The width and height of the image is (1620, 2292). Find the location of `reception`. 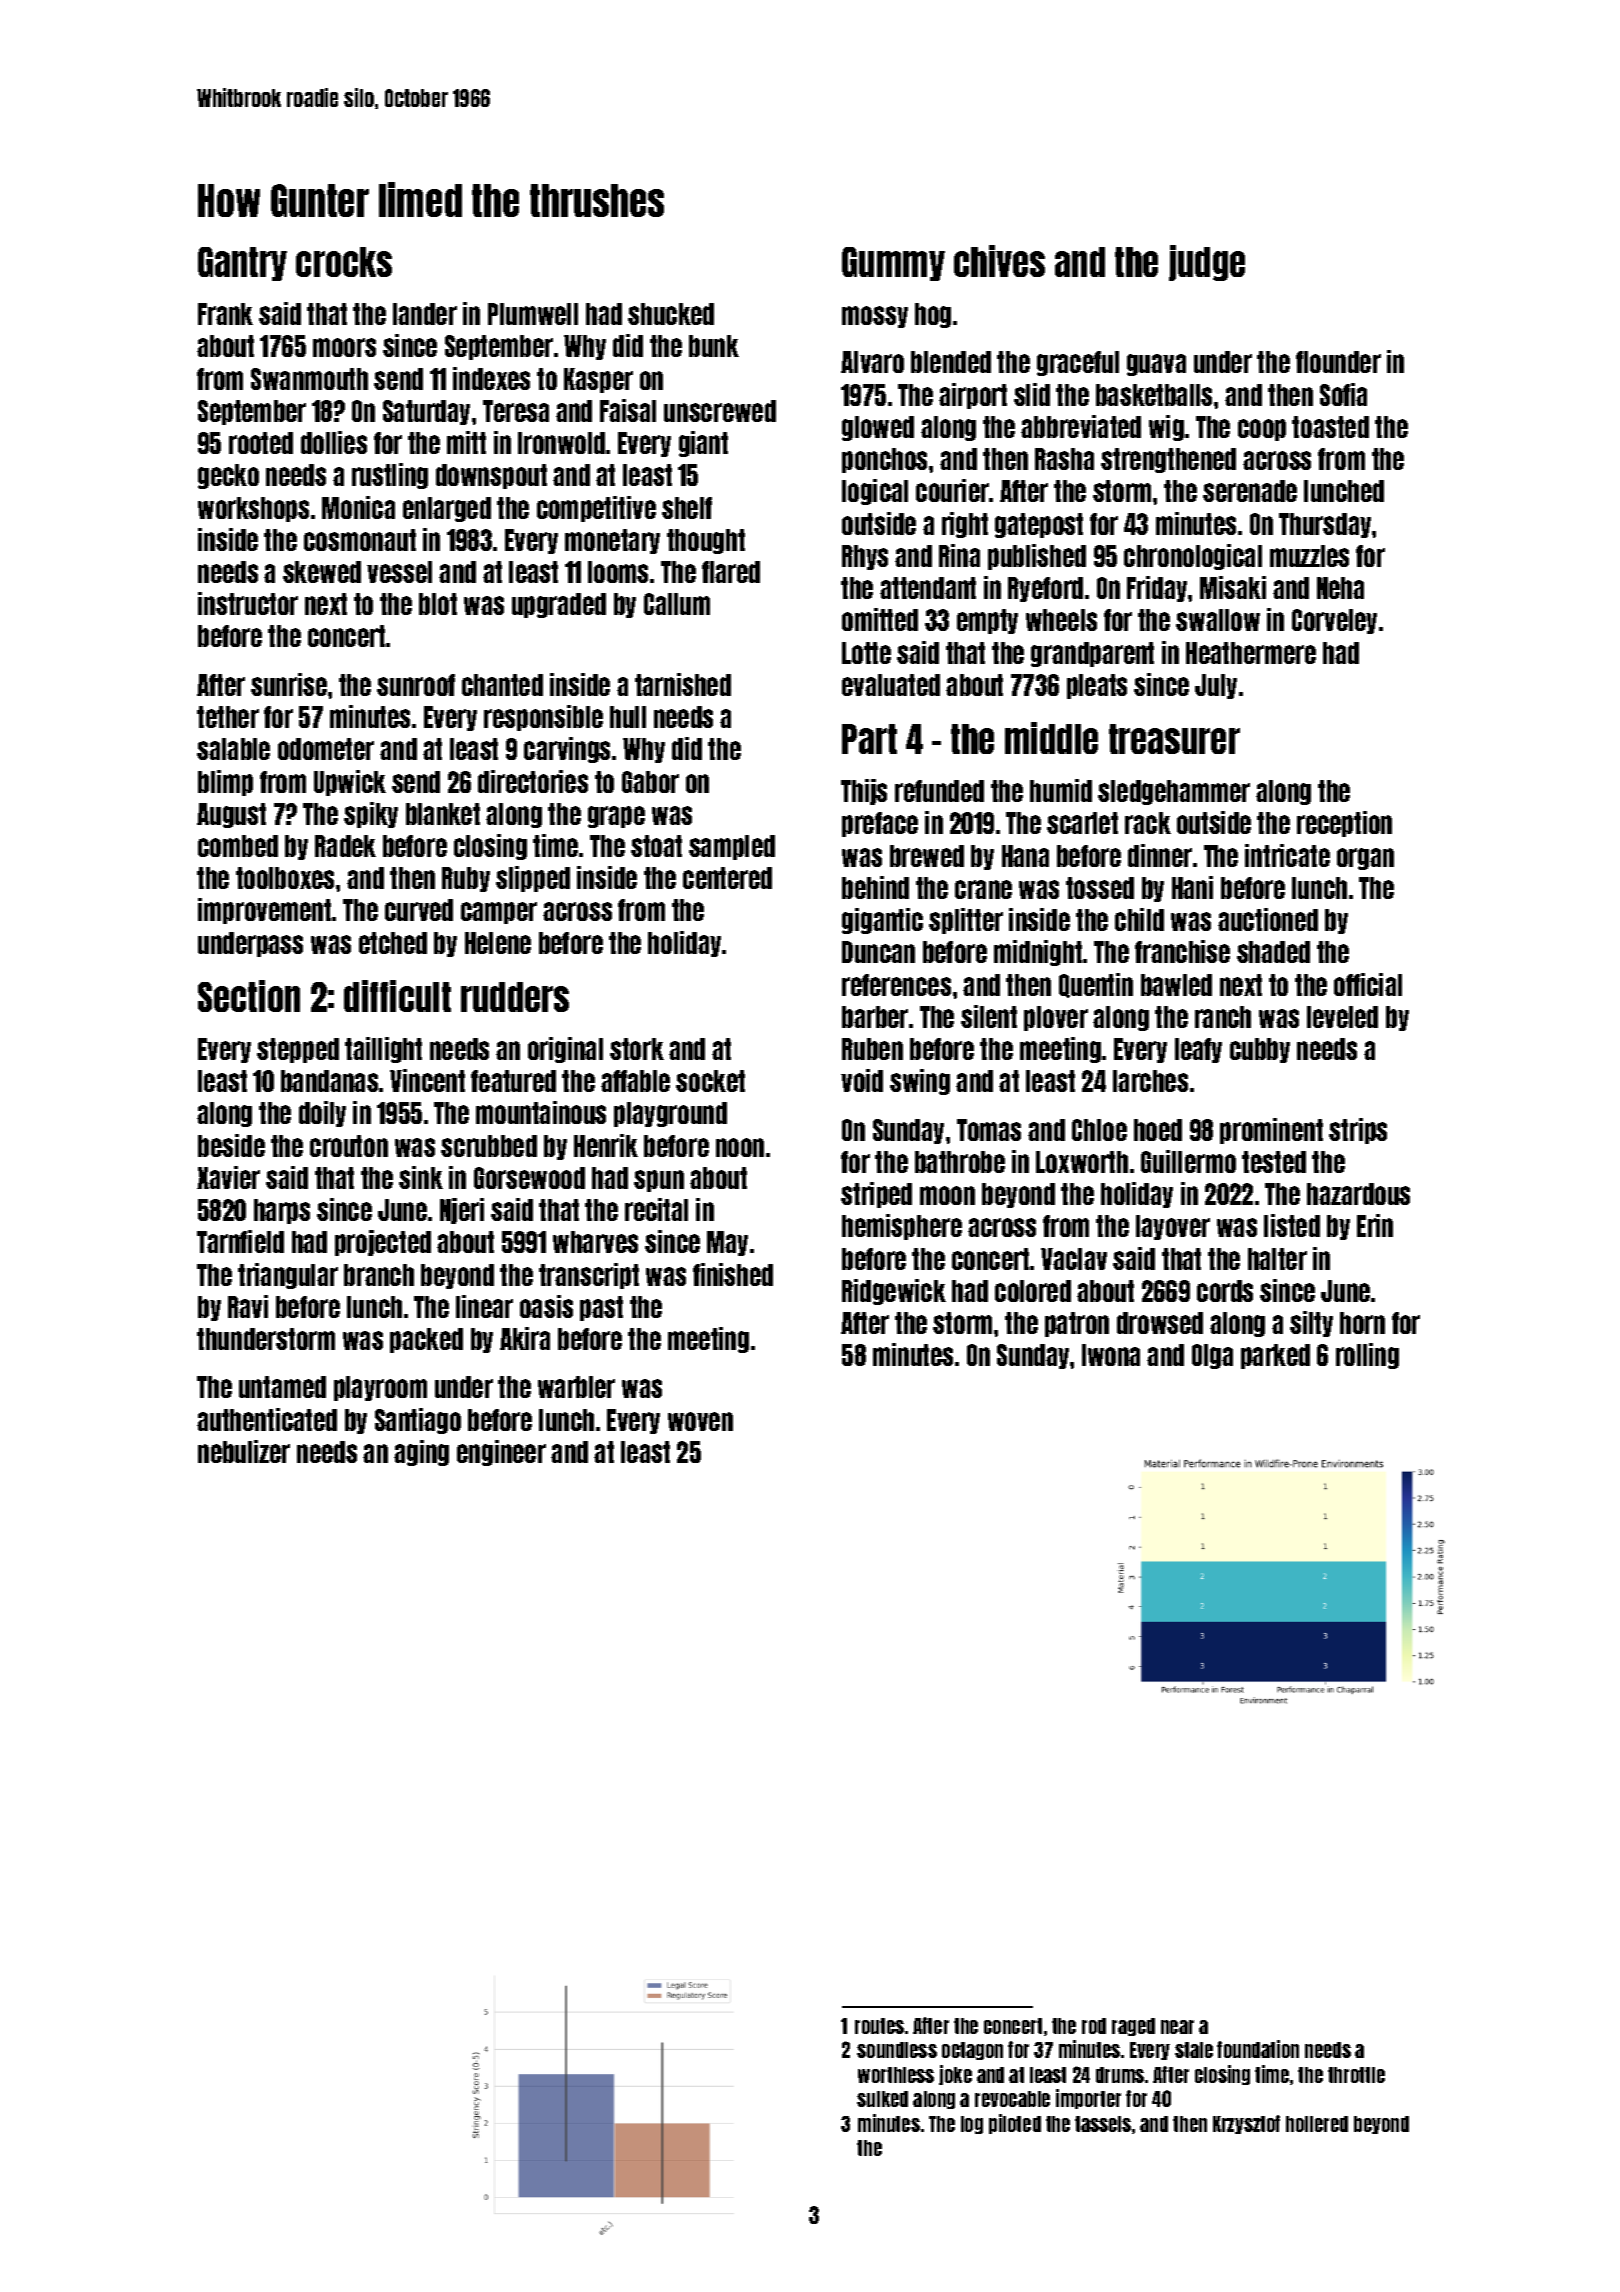

reception is located at coordinates (1344, 824).
